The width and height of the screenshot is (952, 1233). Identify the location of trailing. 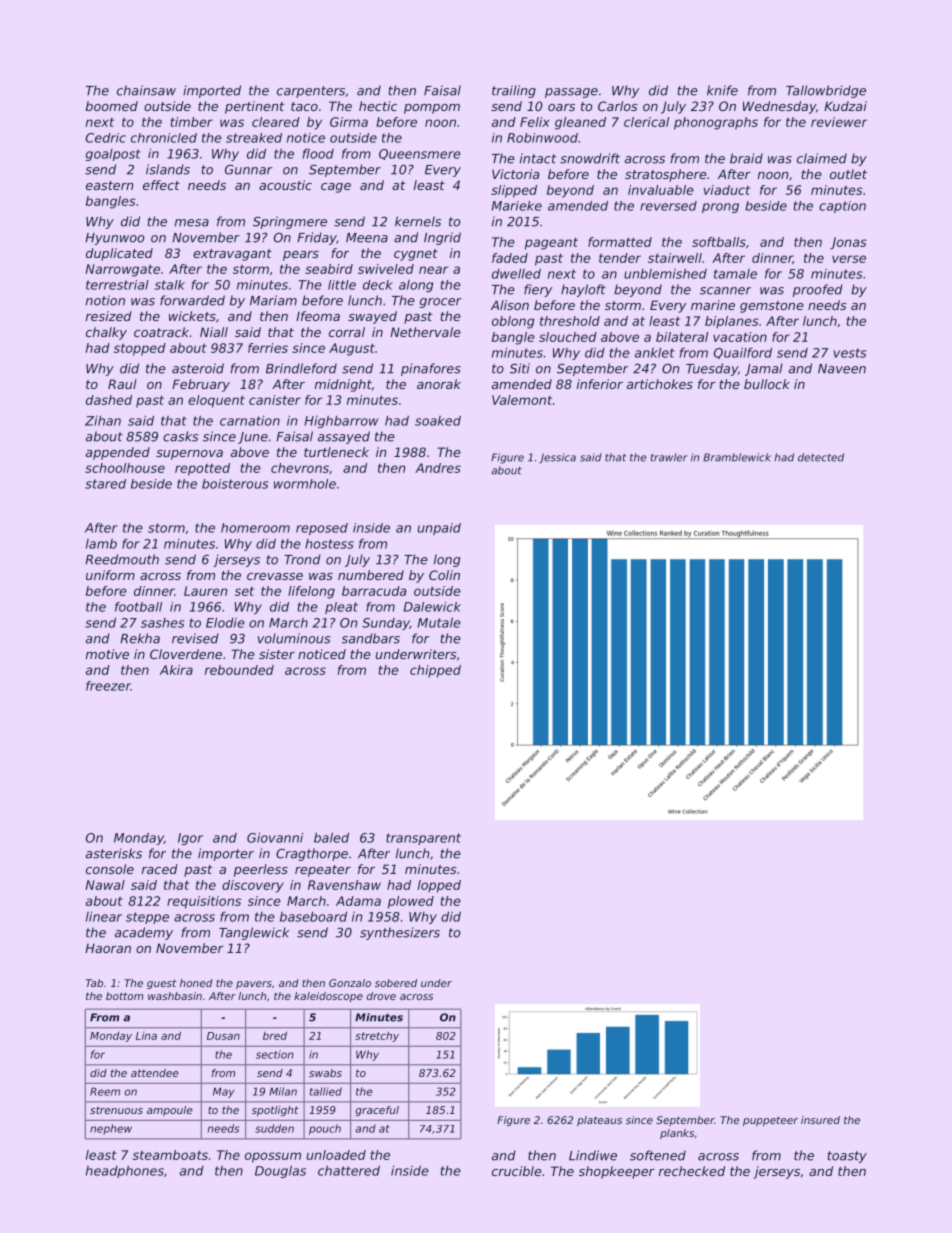
(514, 91).
